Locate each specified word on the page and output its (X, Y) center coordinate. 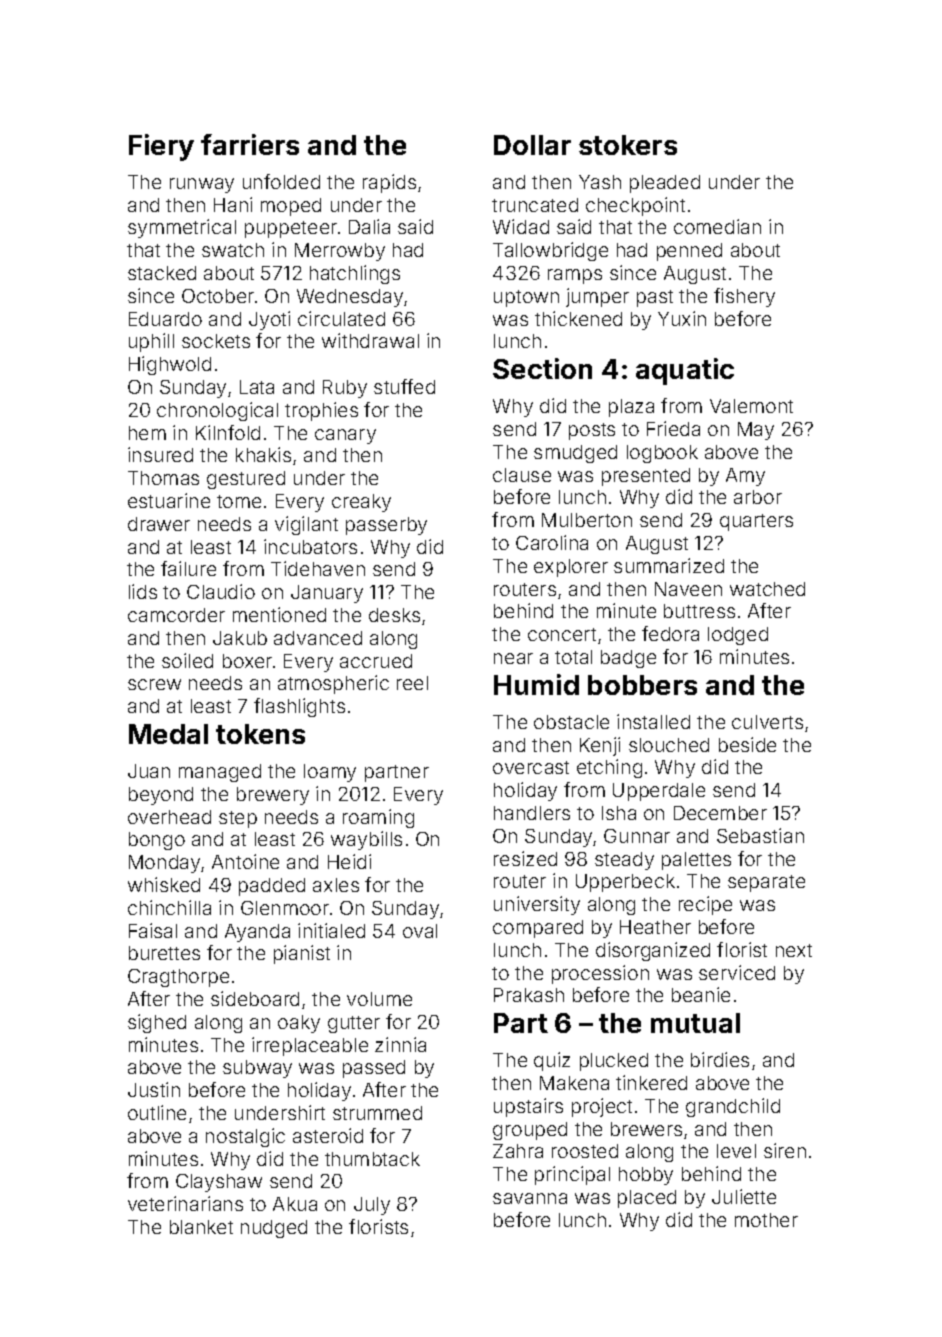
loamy (330, 773)
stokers (628, 145)
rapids (389, 183)
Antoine (245, 861)
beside (747, 744)
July (372, 1206)
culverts (767, 722)
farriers (250, 144)
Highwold (170, 365)
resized (525, 858)
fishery (744, 297)
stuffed (404, 386)
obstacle (571, 722)
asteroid (328, 1135)
